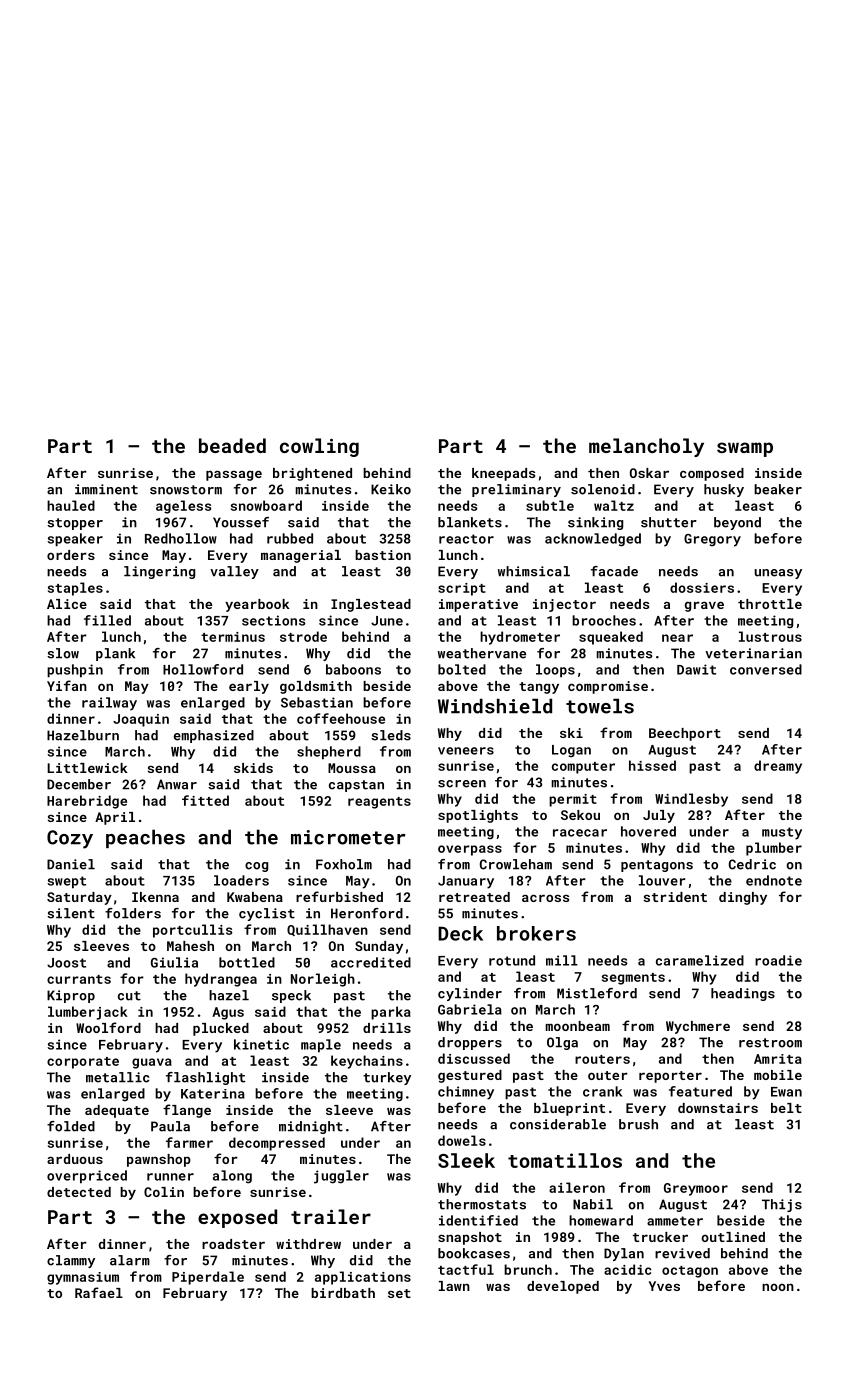 The height and width of the screenshot is (1400, 849). I want to click on melancholy, so click(646, 447).
